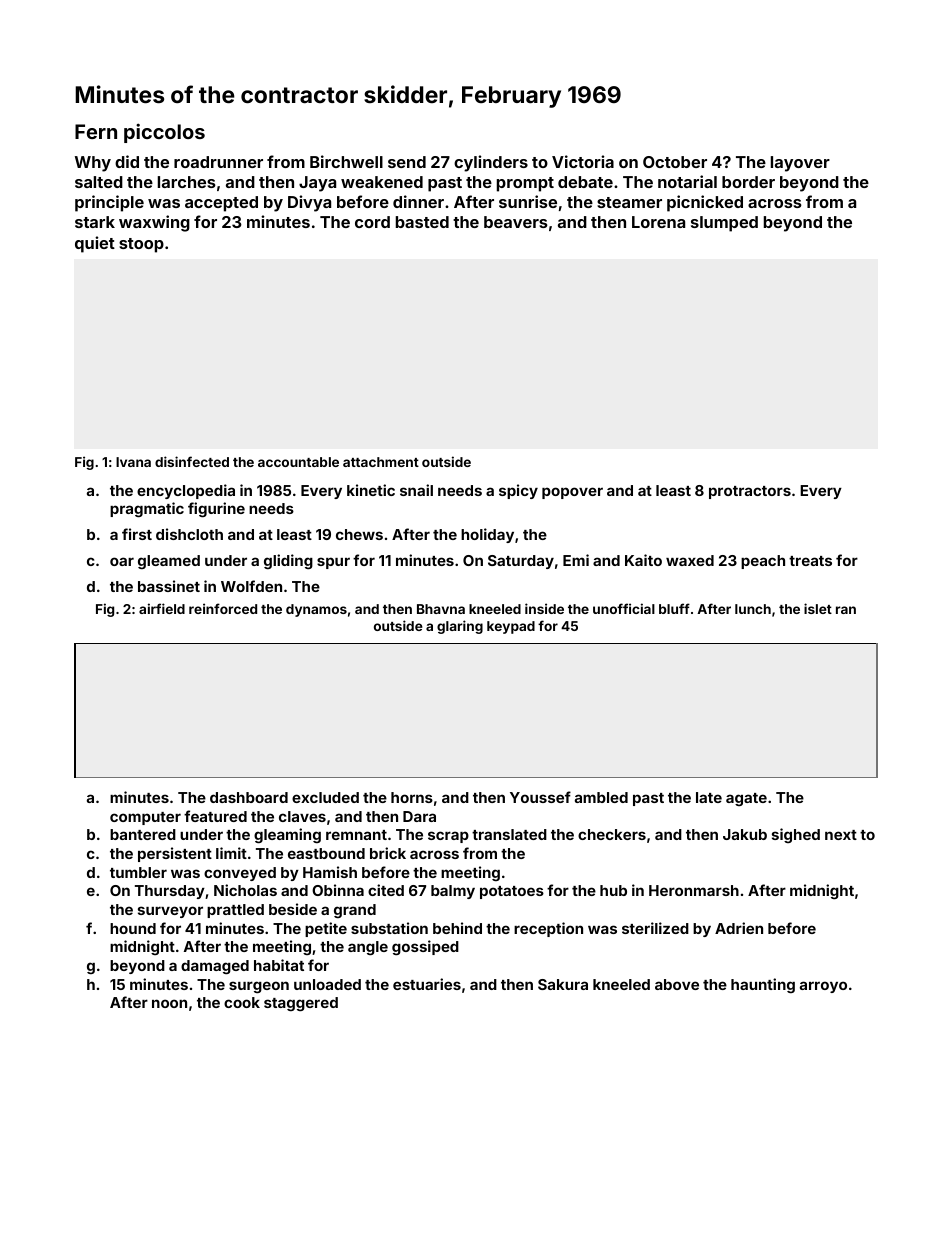 This screenshot has width=952, height=1233. I want to click on lunch, so click(753, 609).
